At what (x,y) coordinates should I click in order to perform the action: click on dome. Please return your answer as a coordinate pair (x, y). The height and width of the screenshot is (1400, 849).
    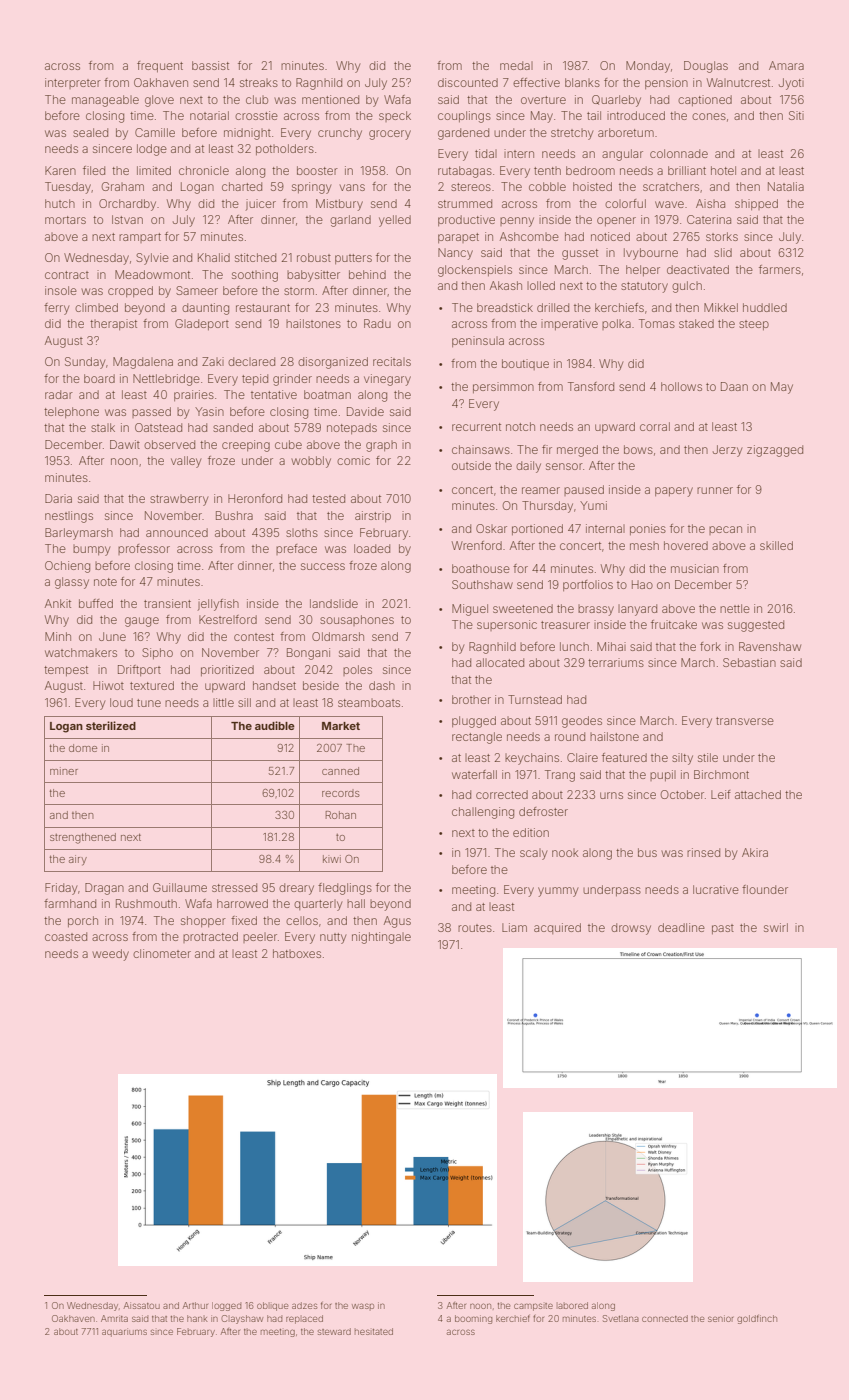
    Looking at the image, I should click on (83, 748).
